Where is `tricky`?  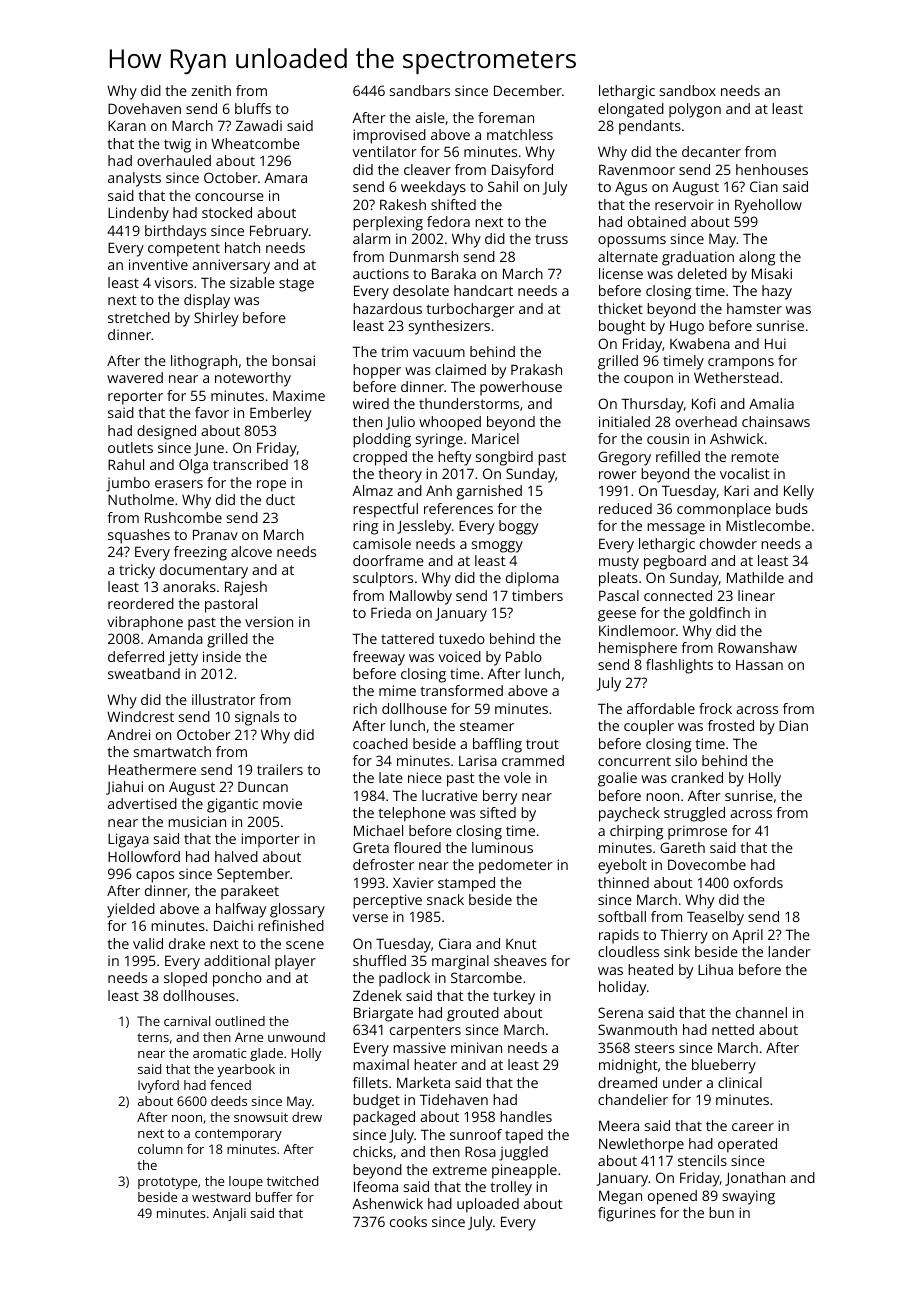 tricky is located at coordinates (137, 571).
